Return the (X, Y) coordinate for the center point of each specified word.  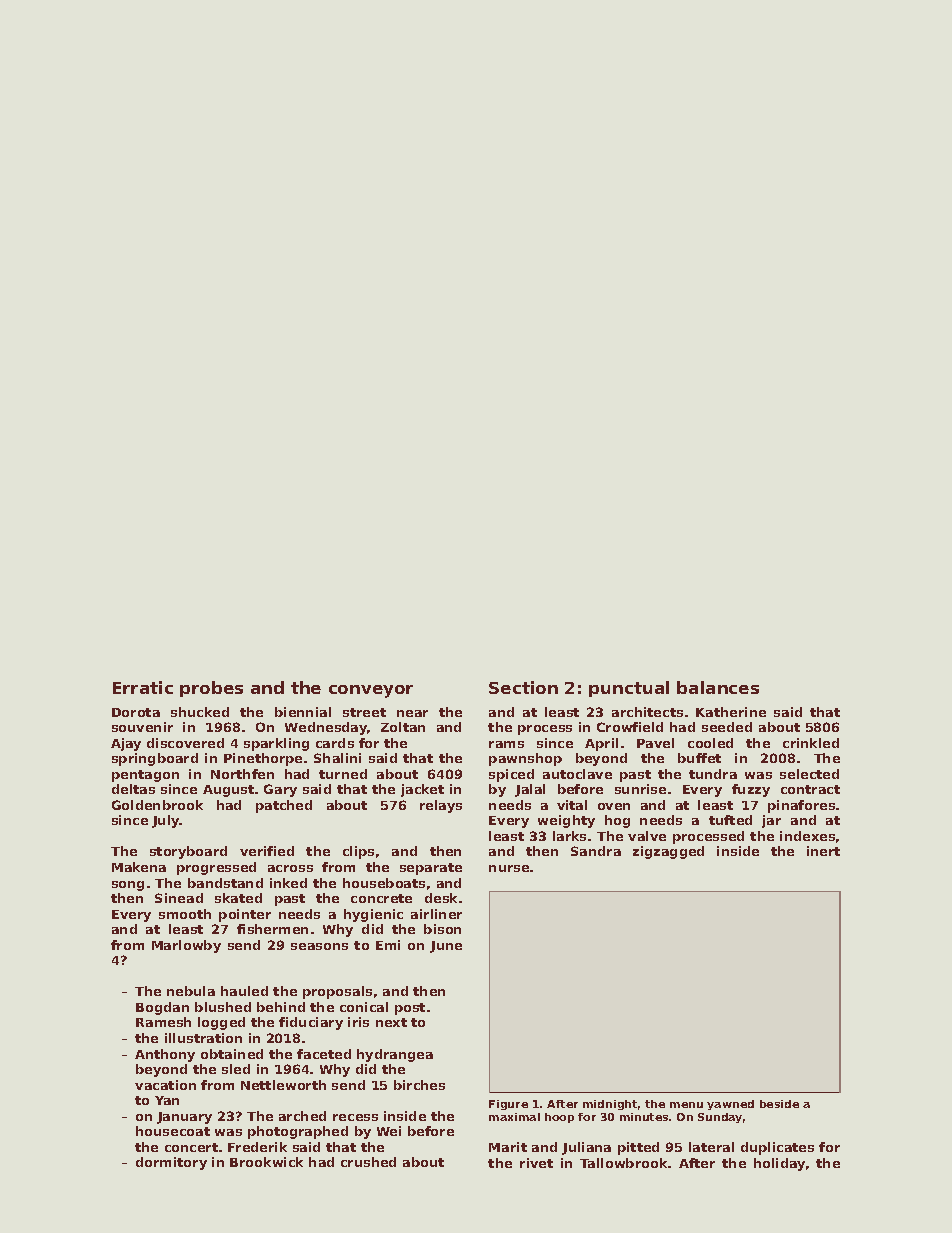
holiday (779, 1164)
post (410, 1009)
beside (779, 1104)
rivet (536, 1163)
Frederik (257, 1147)
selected (809, 774)
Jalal (530, 790)
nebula (191, 991)
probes (211, 689)
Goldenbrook (157, 805)
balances (718, 687)
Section (523, 687)
